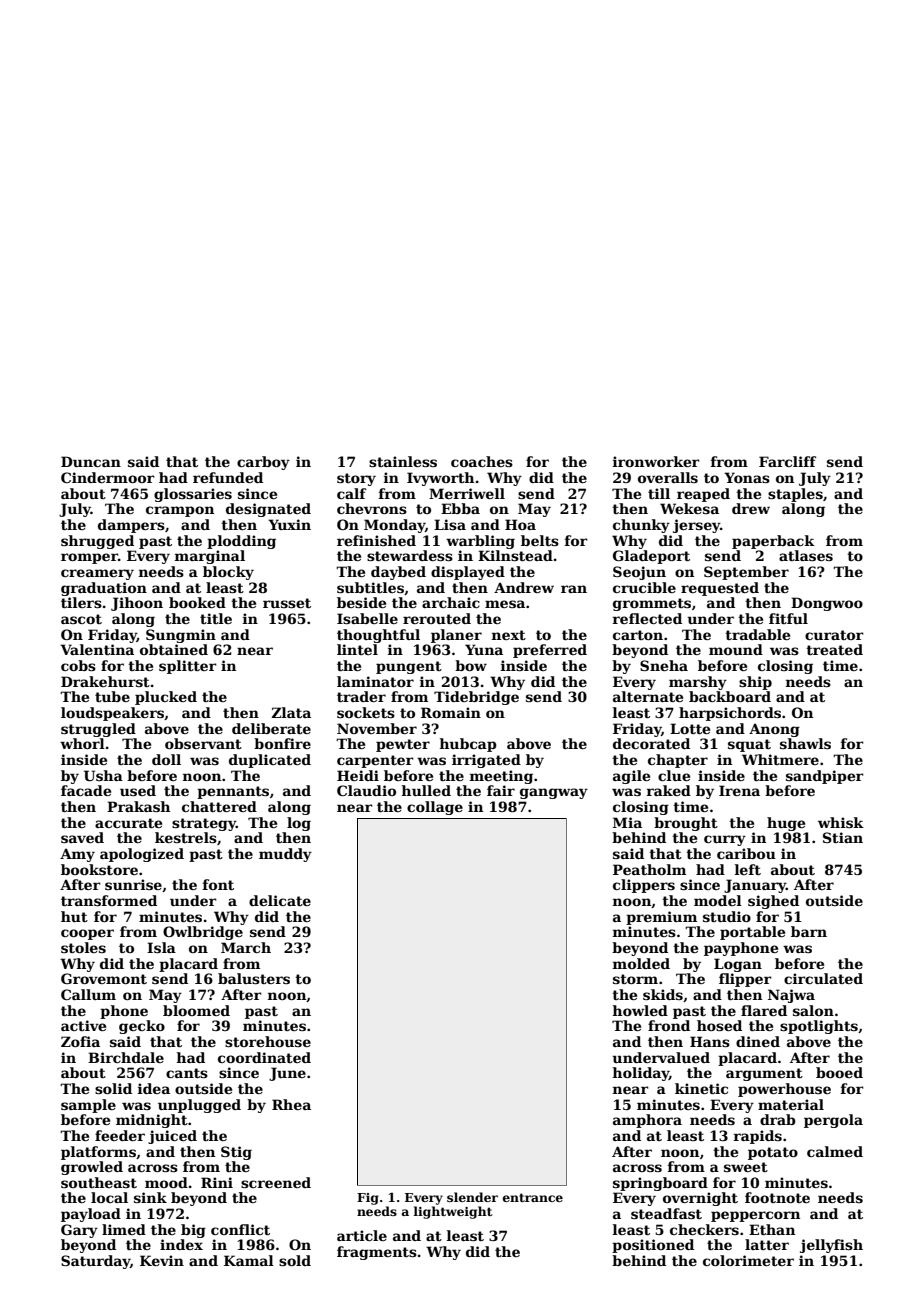 The height and width of the screenshot is (1308, 924). I want to click on screened, so click(276, 1182).
